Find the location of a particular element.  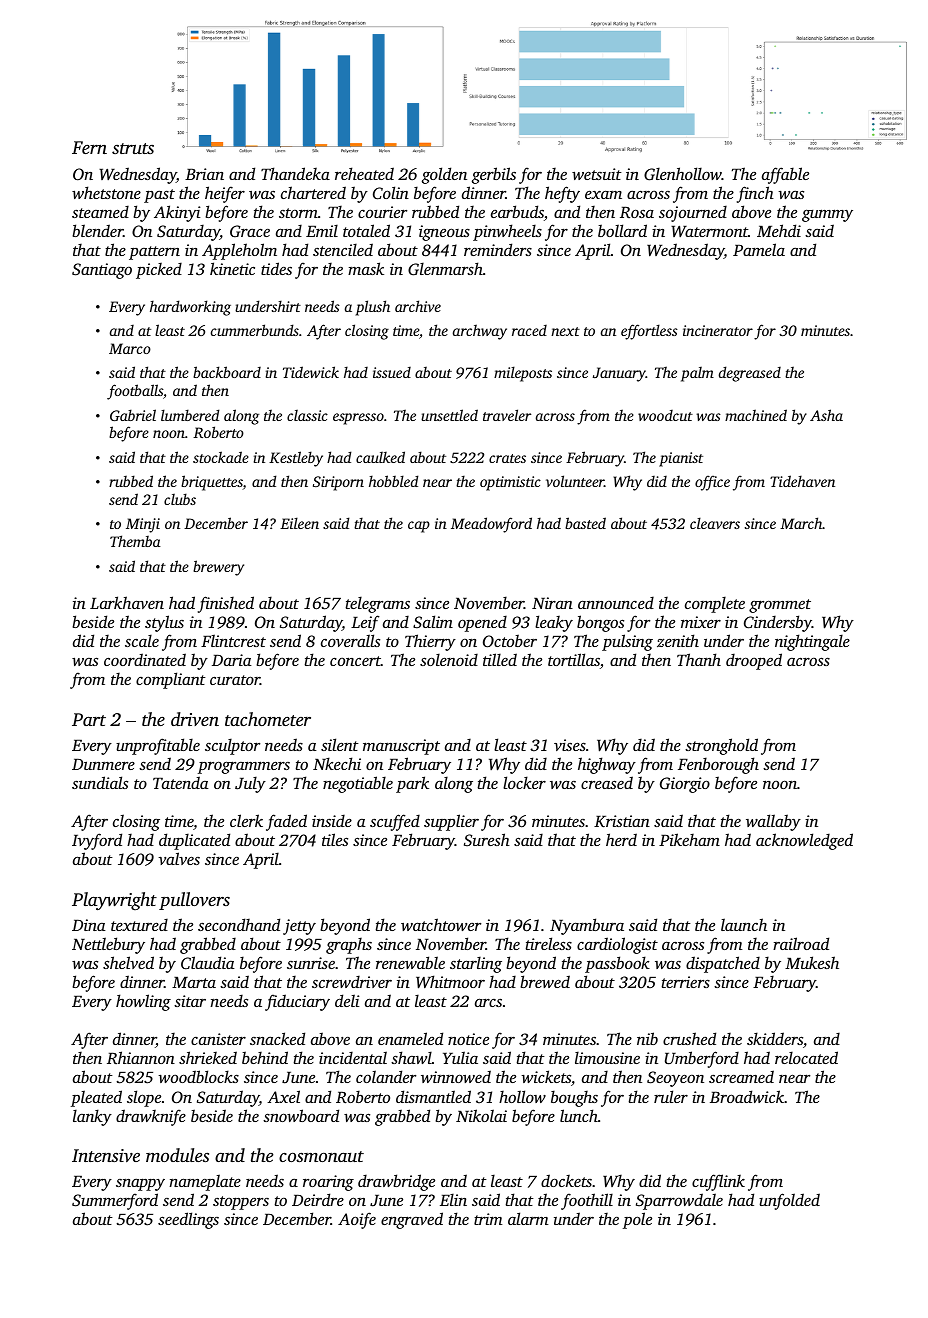

struts is located at coordinates (133, 148).
